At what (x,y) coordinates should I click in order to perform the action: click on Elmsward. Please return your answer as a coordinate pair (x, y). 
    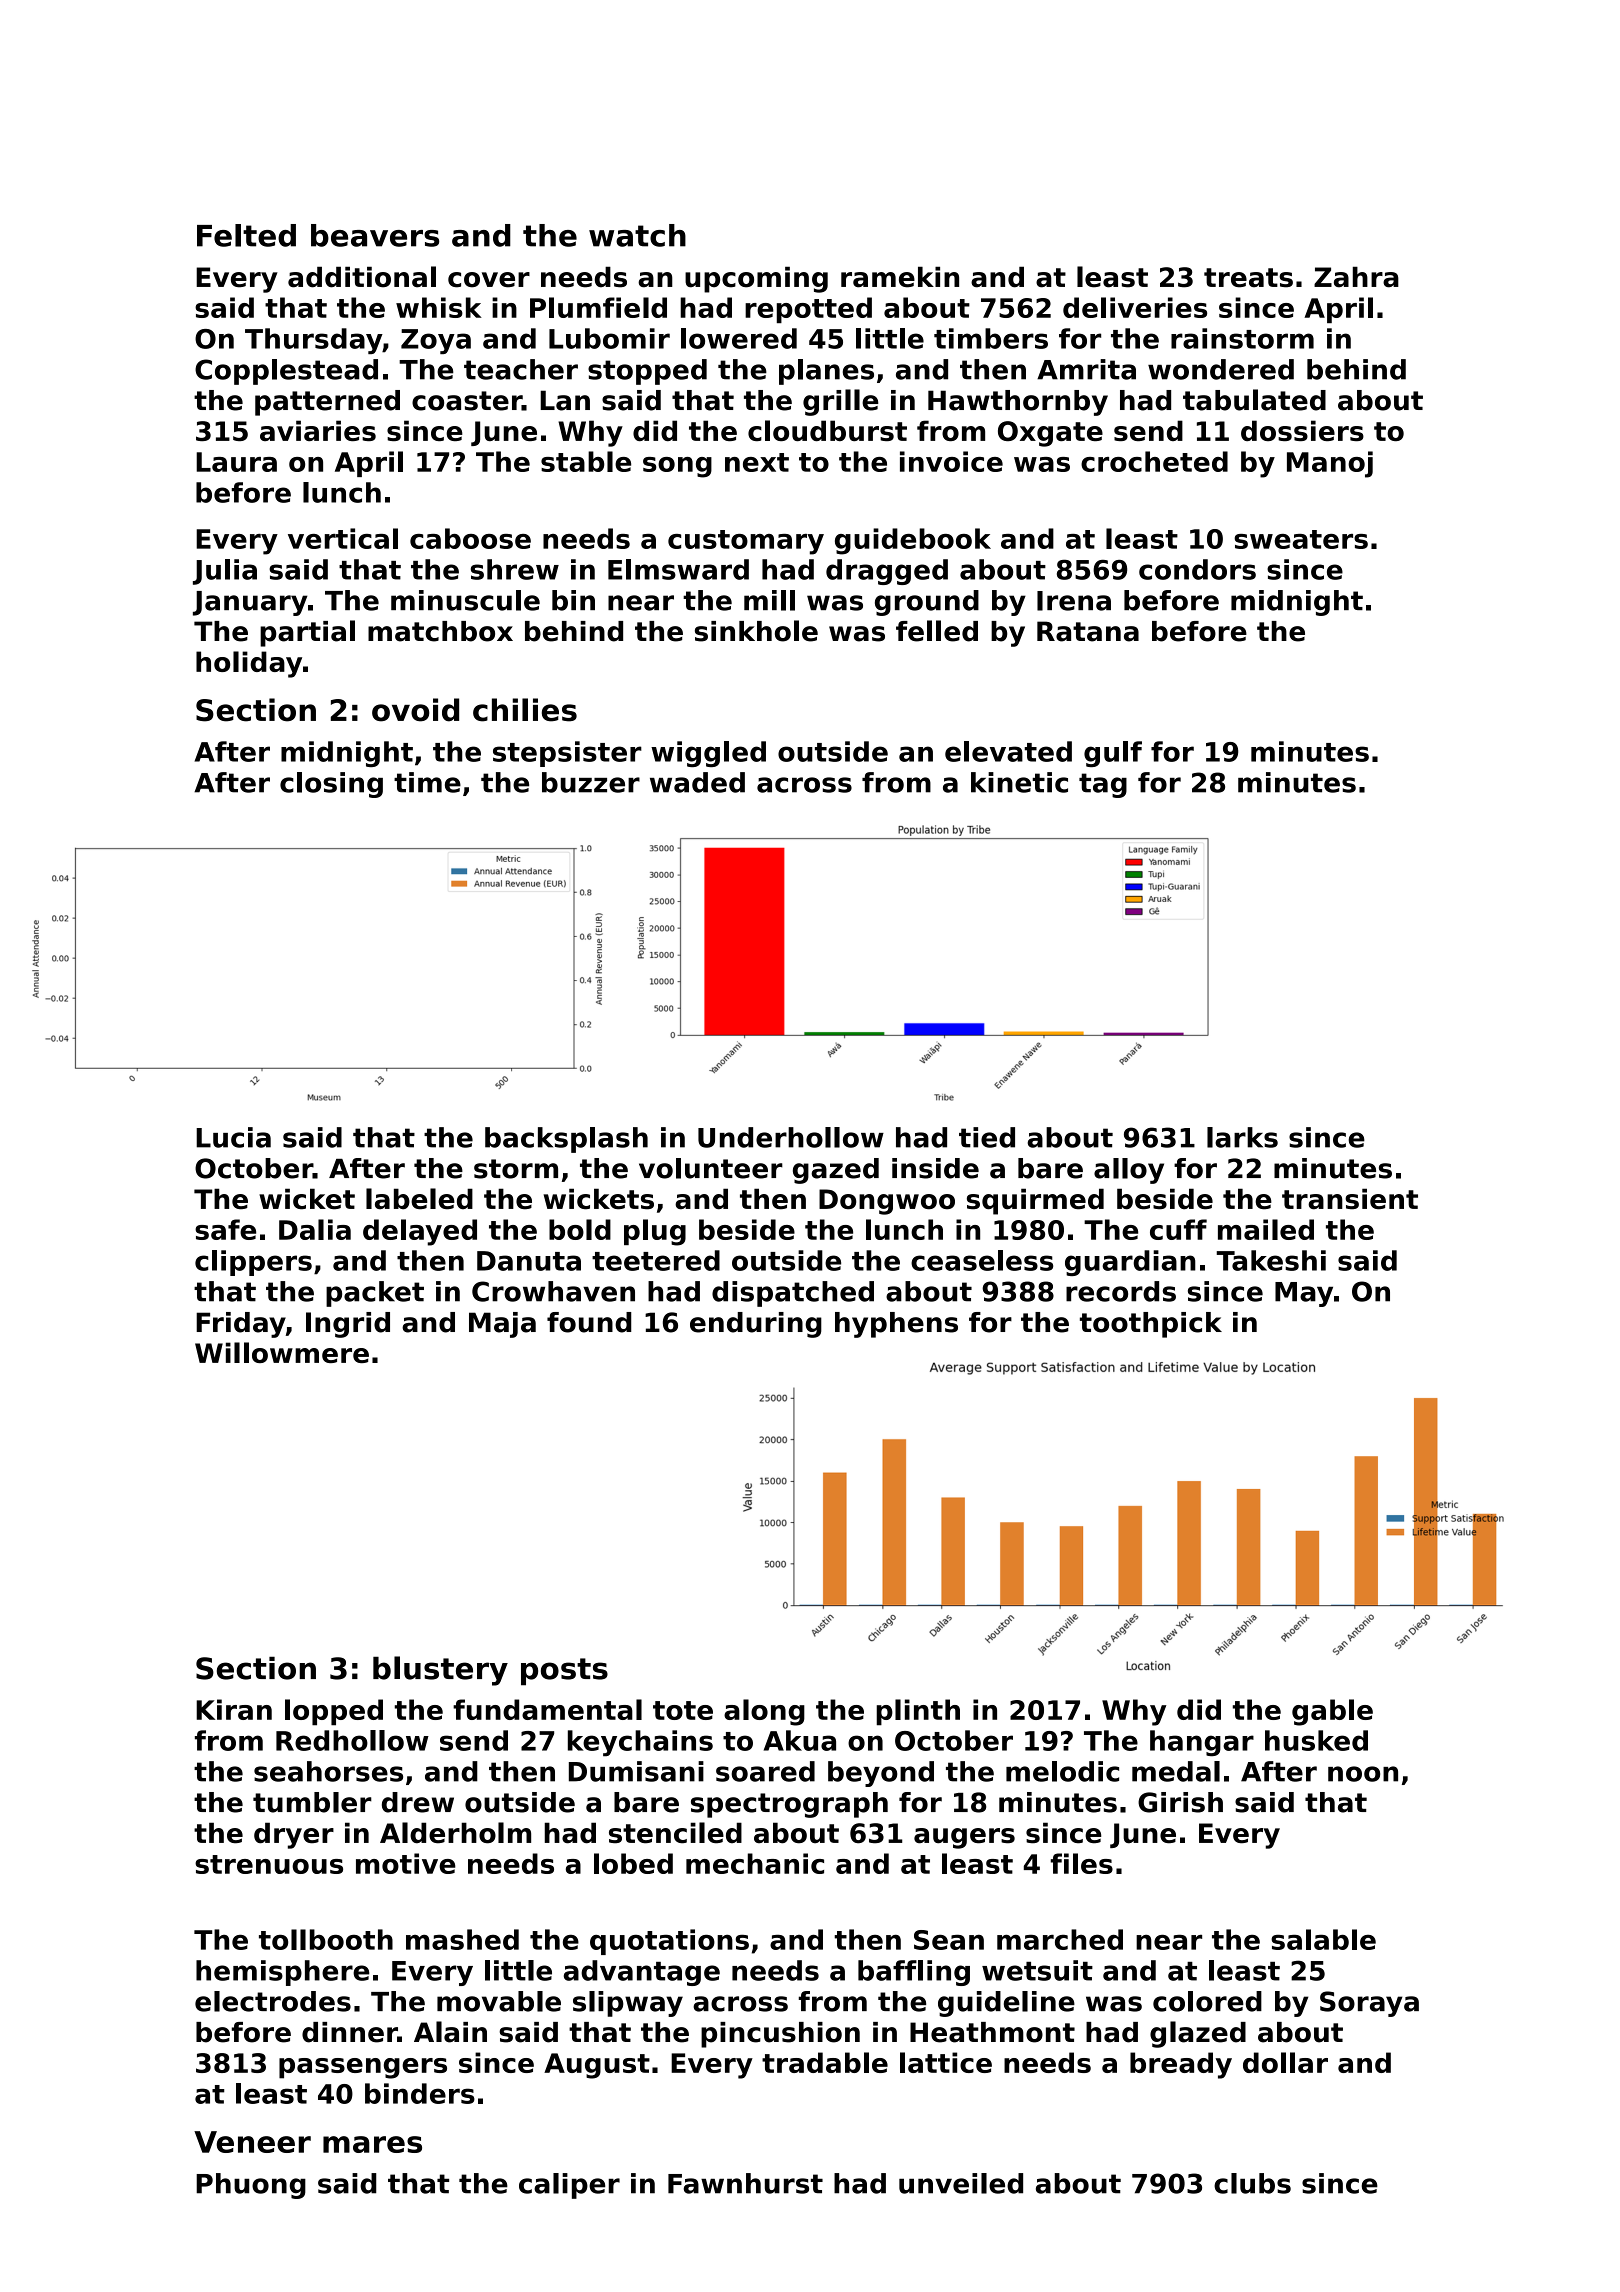
    Looking at the image, I should click on (678, 569).
